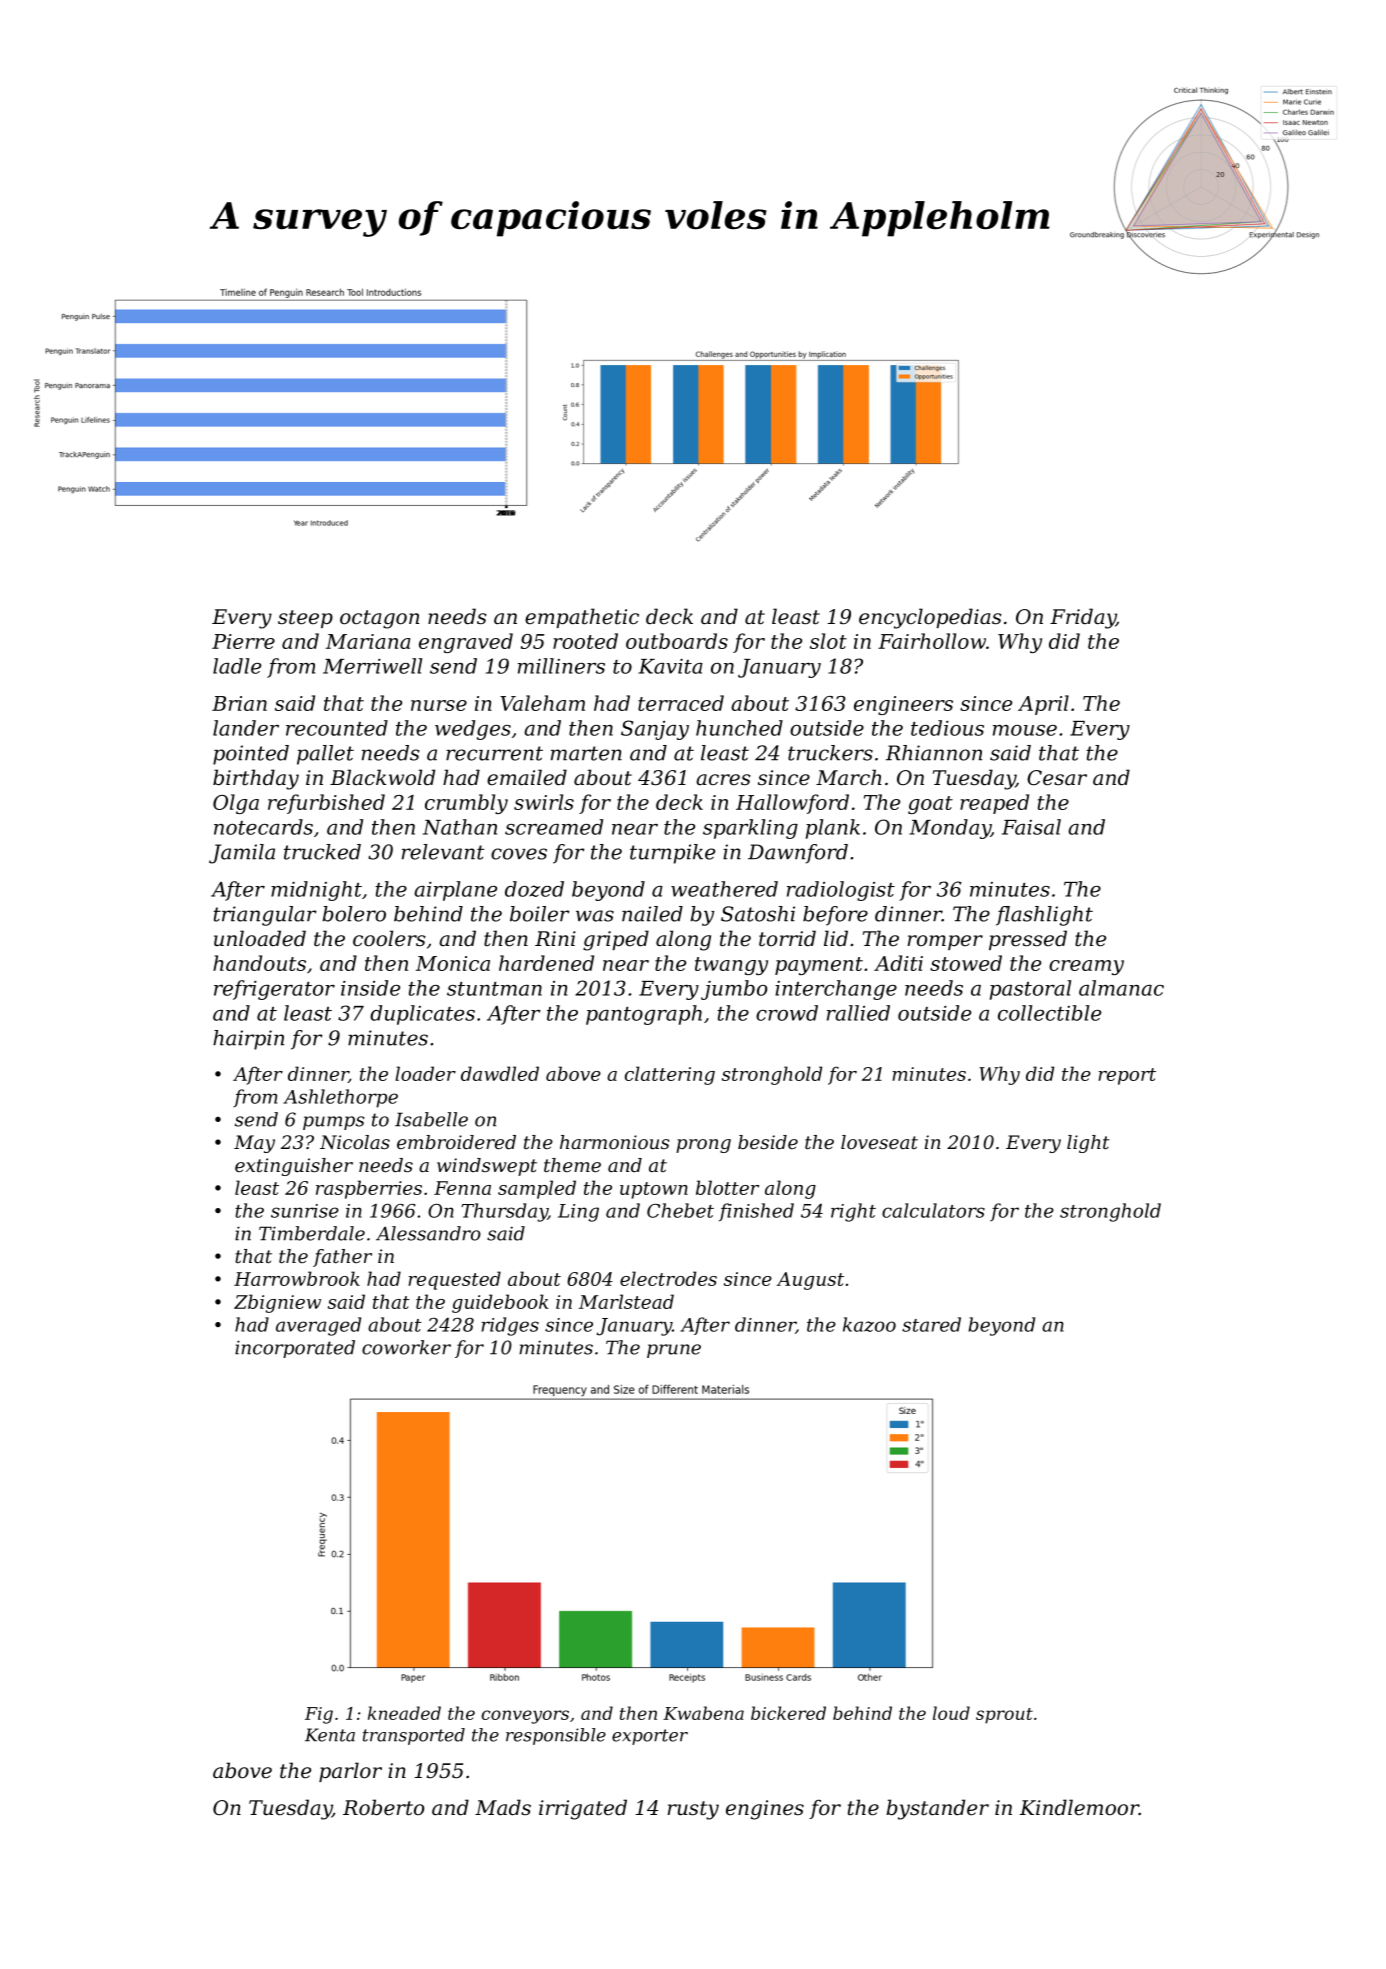  What do you see at coordinates (670, 1075) in the document?
I see `clattering` at bounding box center [670, 1075].
